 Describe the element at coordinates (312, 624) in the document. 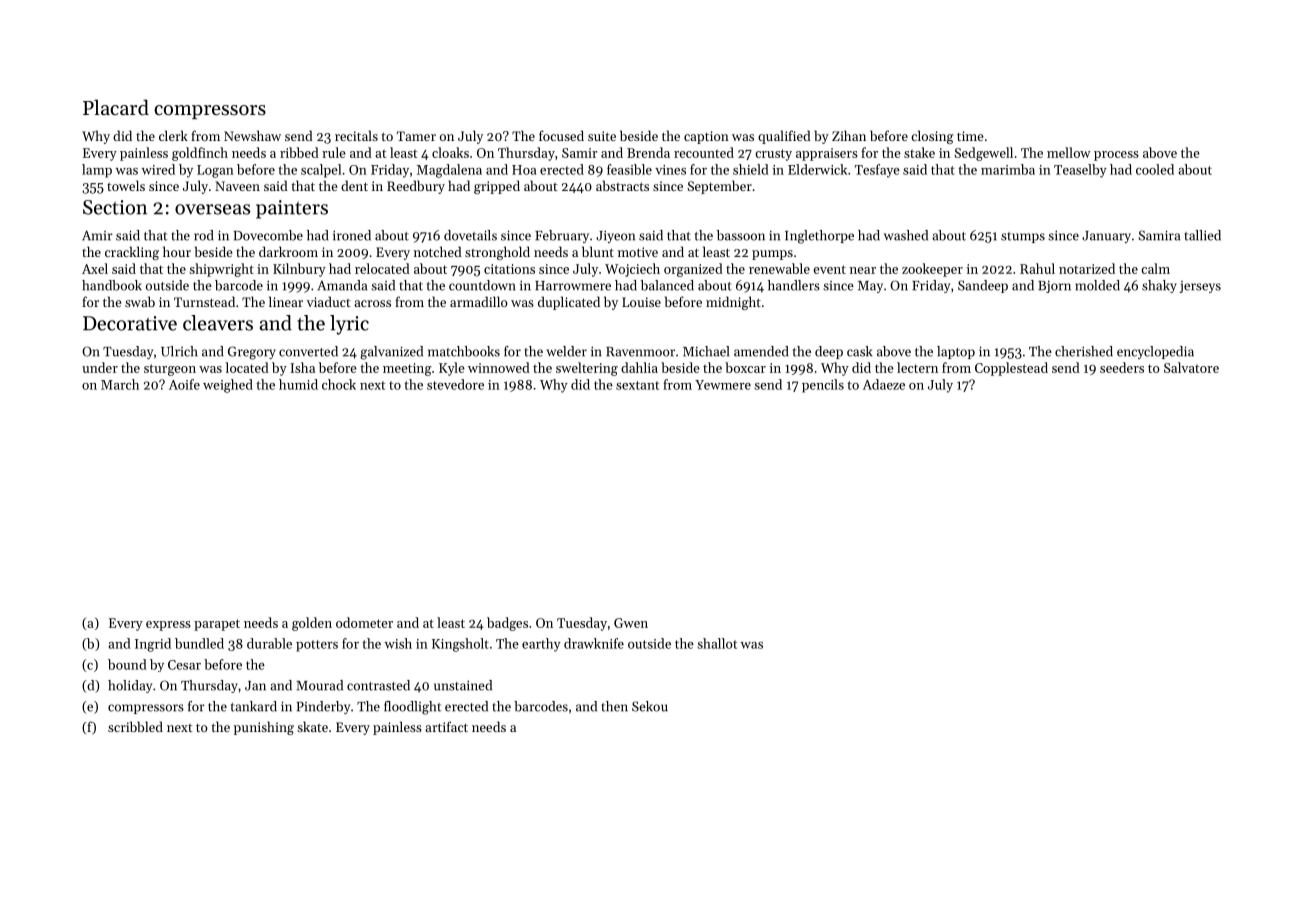

I see `golden` at that location.
